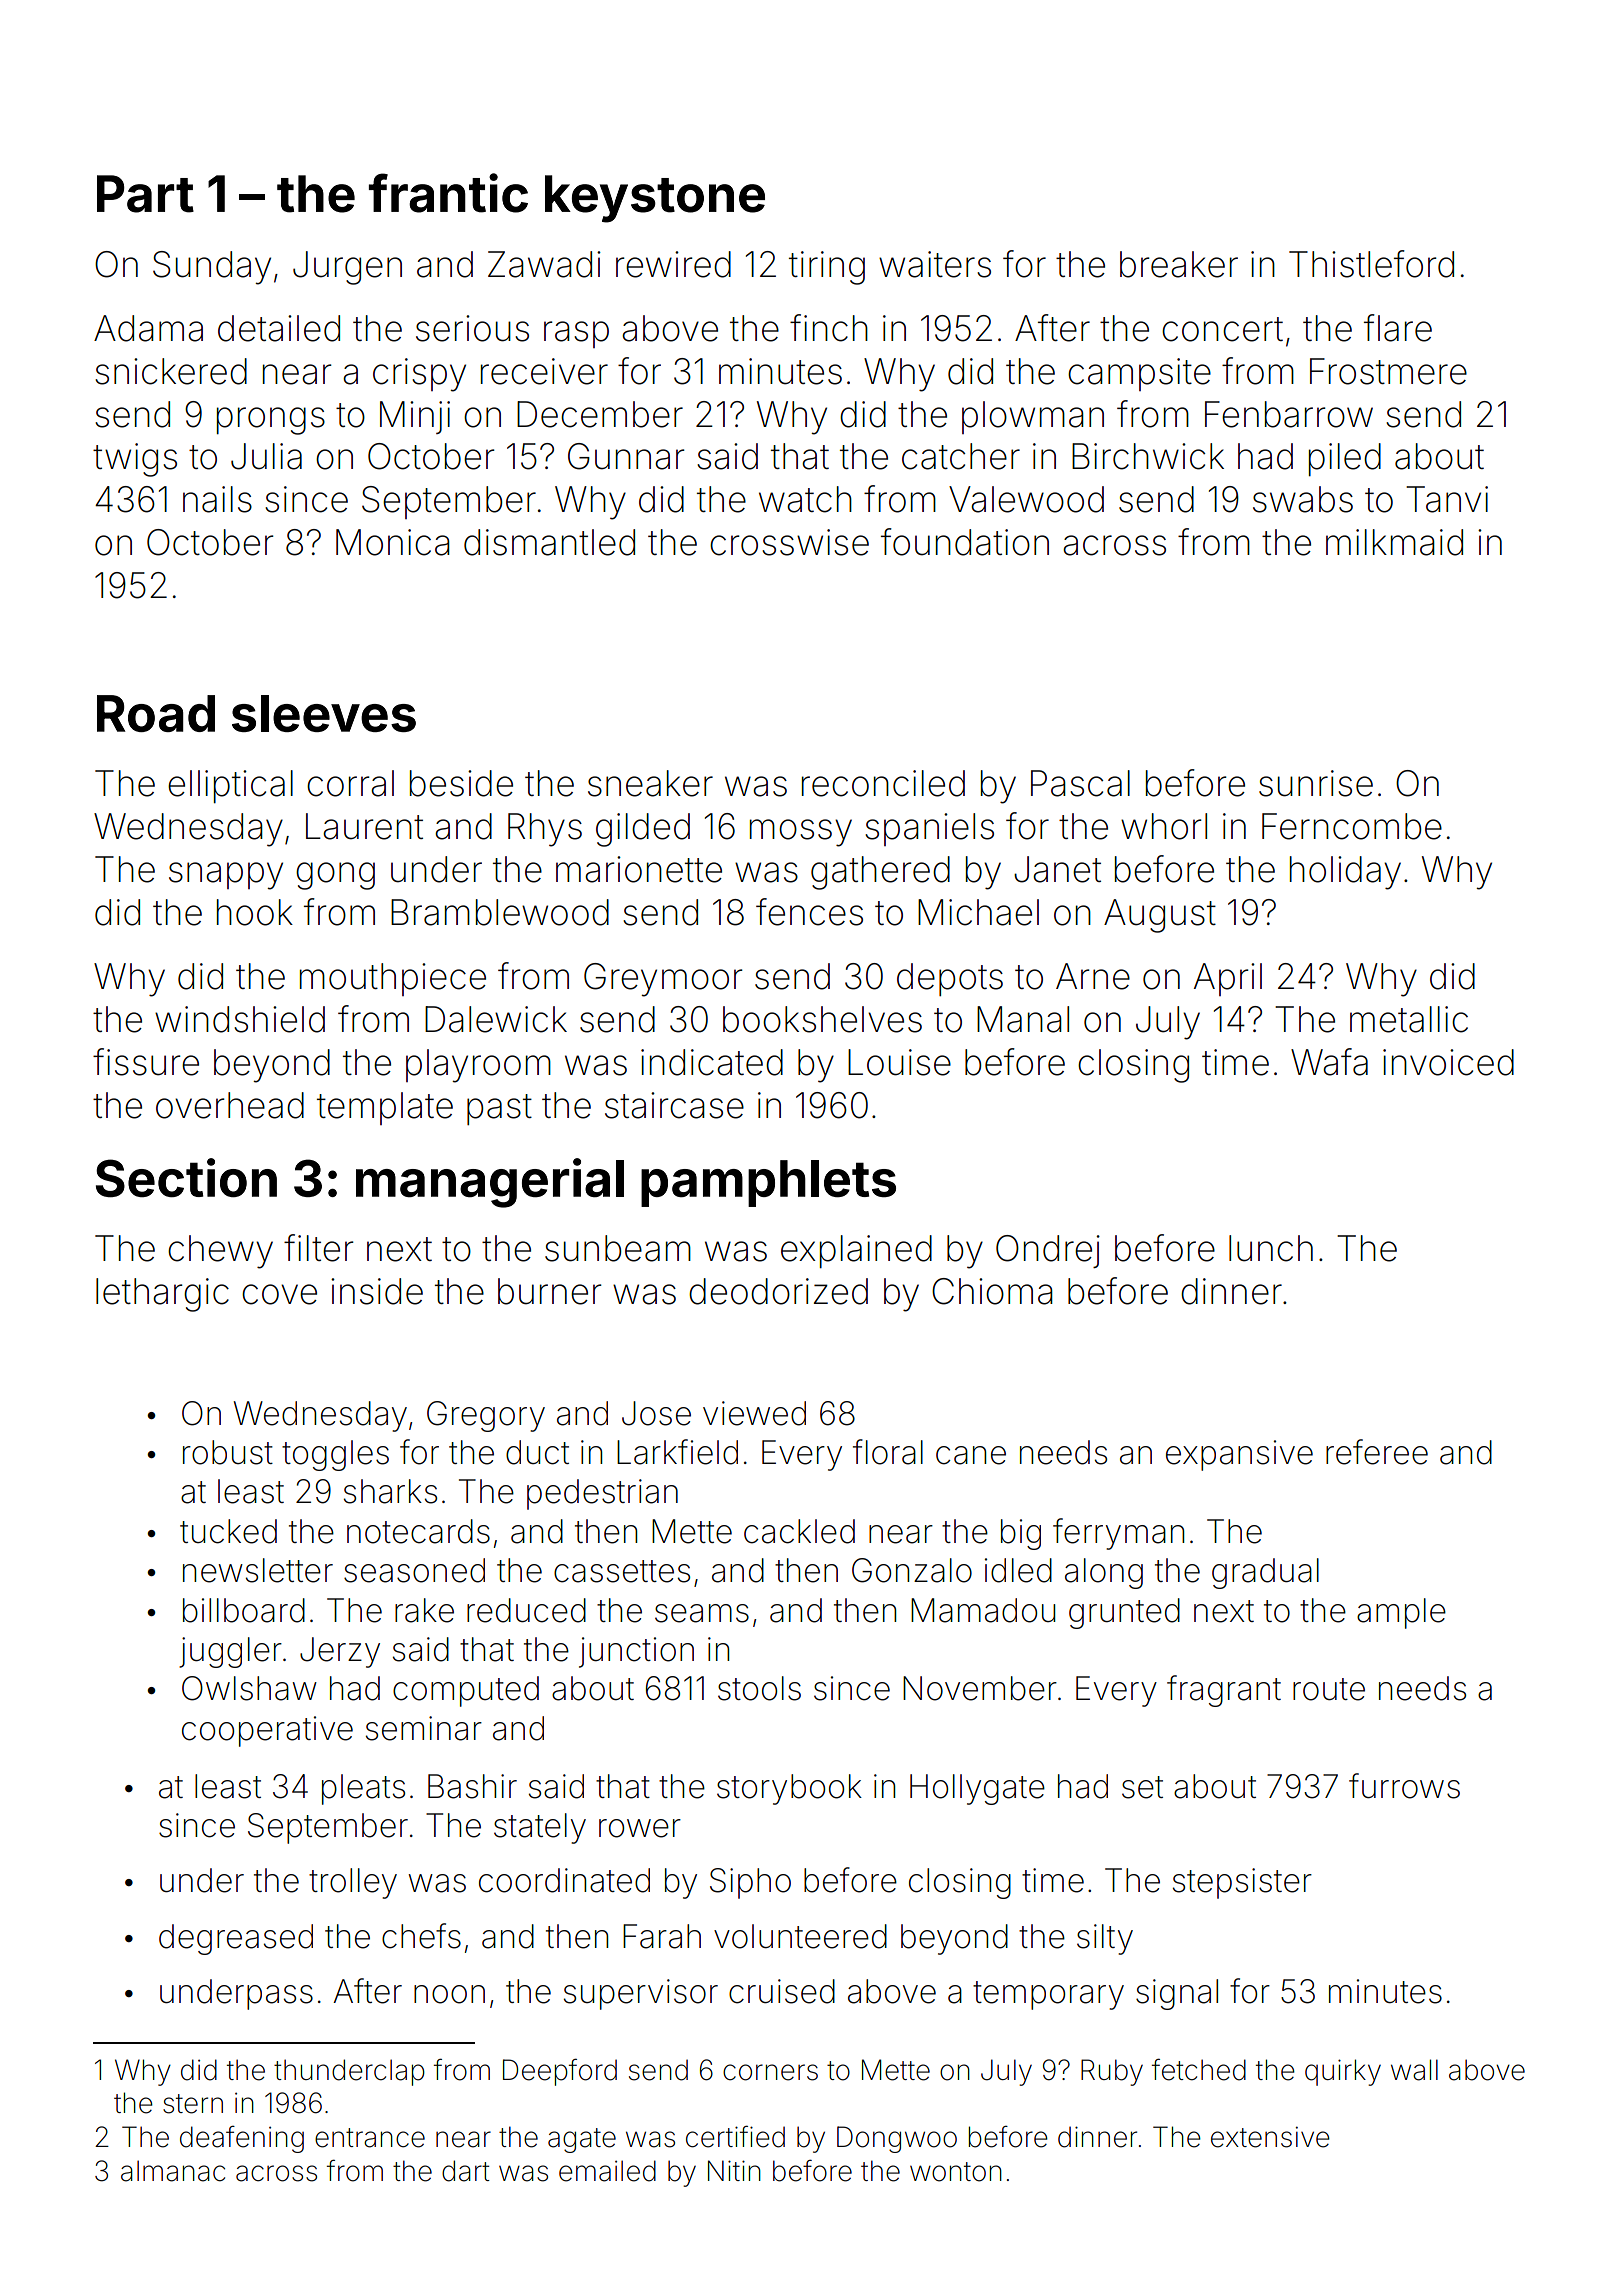 The height and width of the screenshot is (2292, 1620). What do you see at coordinates (271, 421) in the screenshot?
I see `prongs` at bounding box center [271, 421].
